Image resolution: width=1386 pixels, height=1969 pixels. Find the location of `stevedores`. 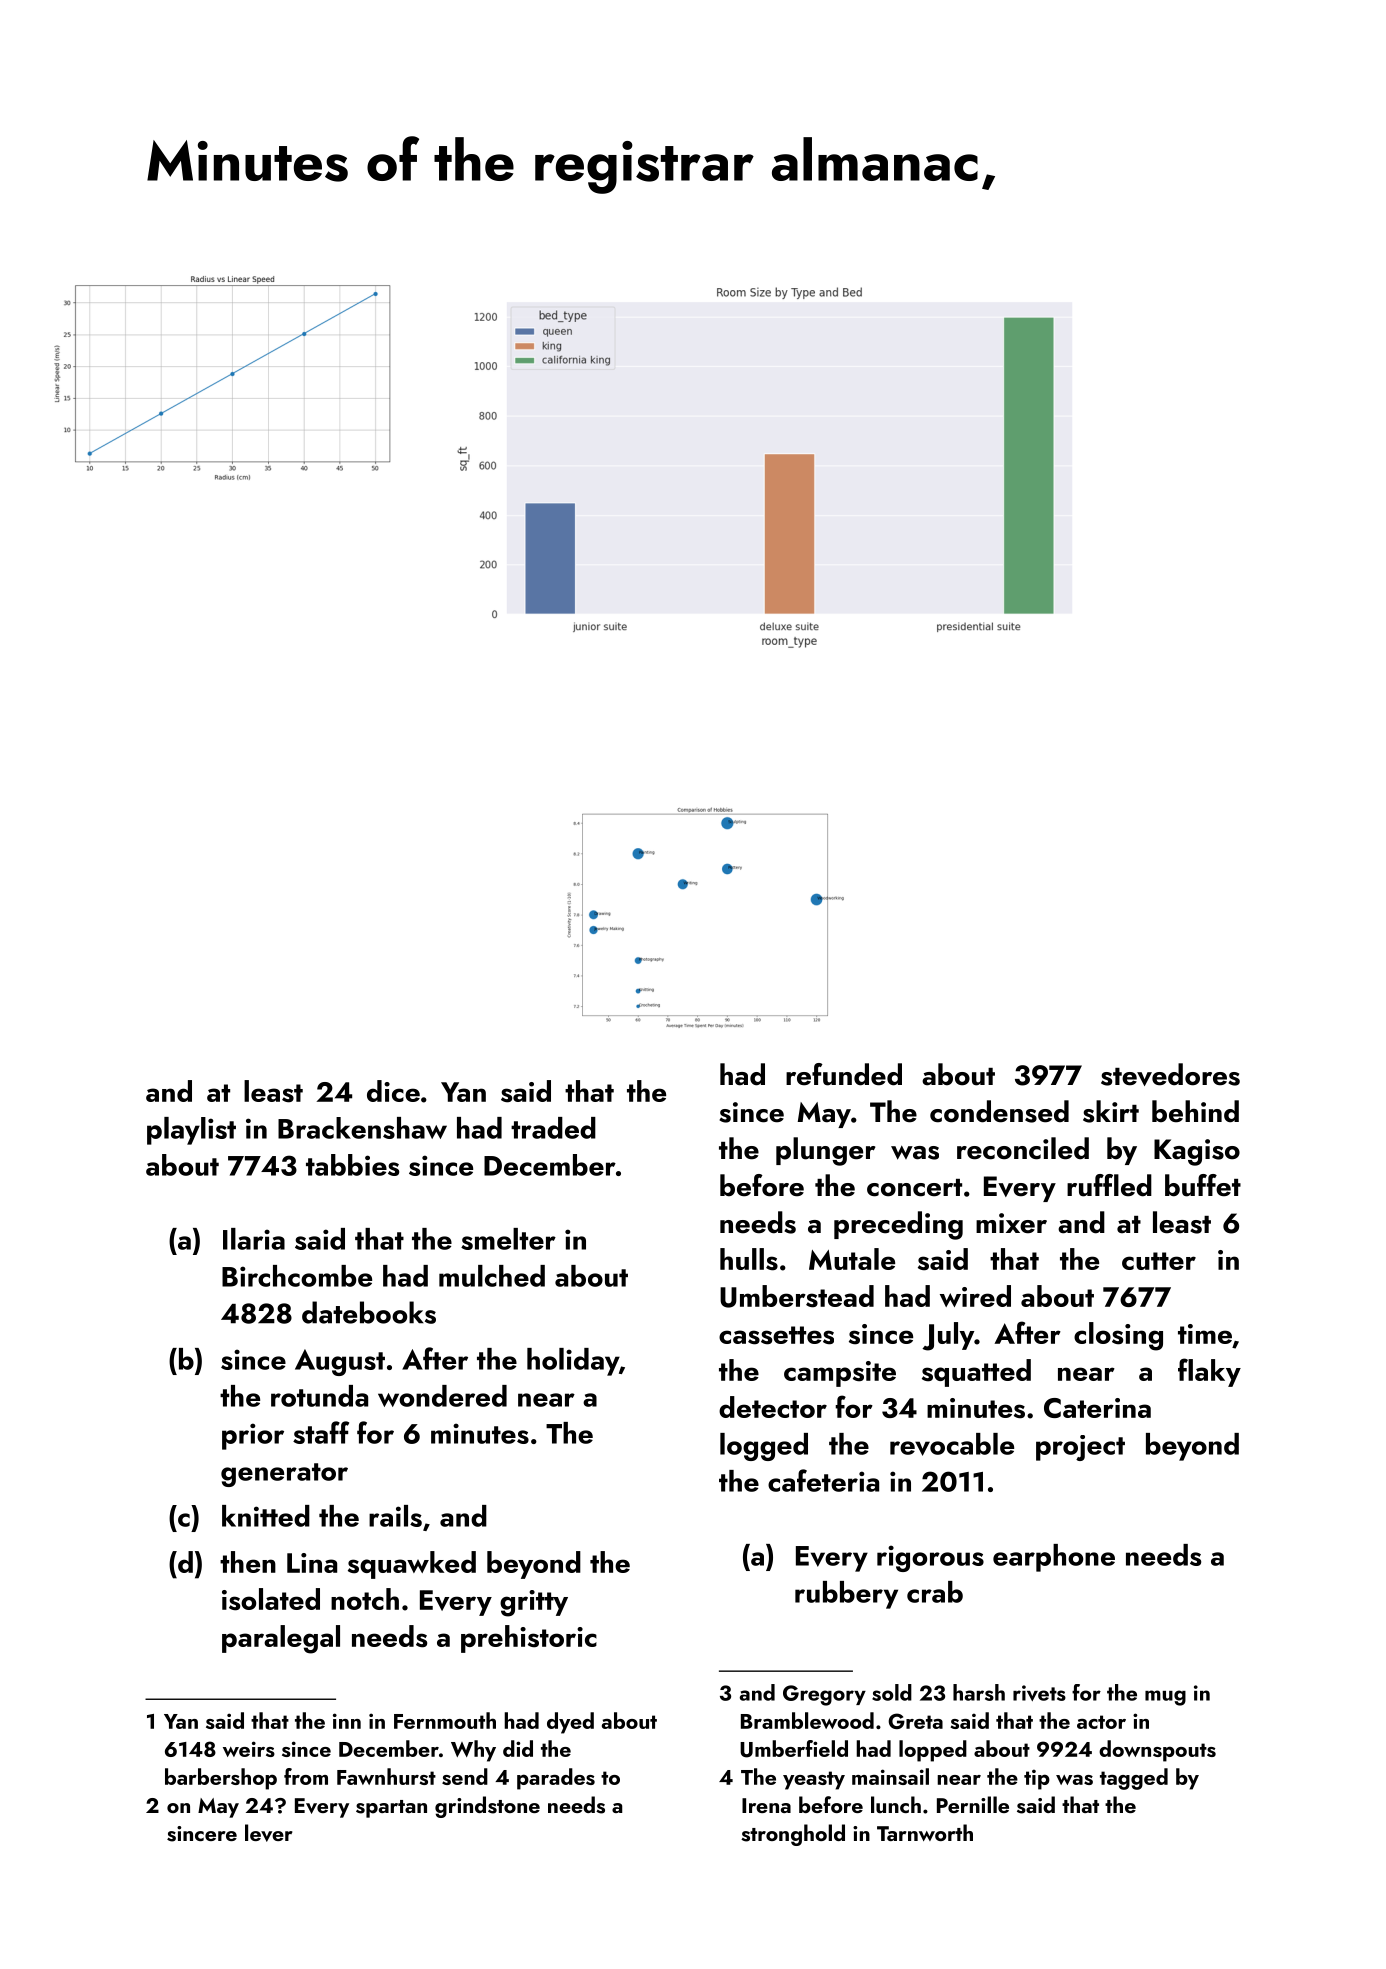

stevedores is located at coordinates (1170, 1074).
